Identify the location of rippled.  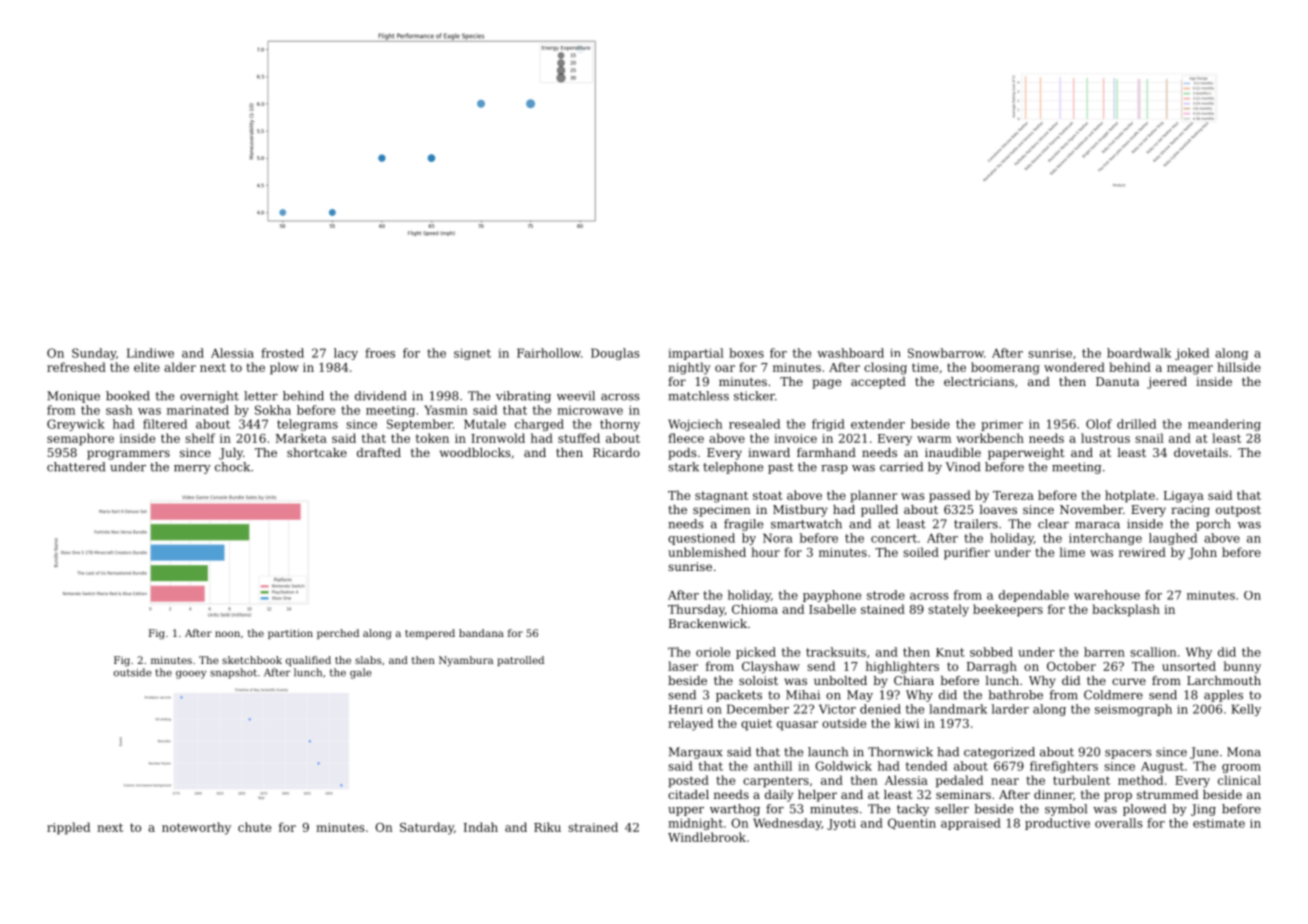
(68, 828).
